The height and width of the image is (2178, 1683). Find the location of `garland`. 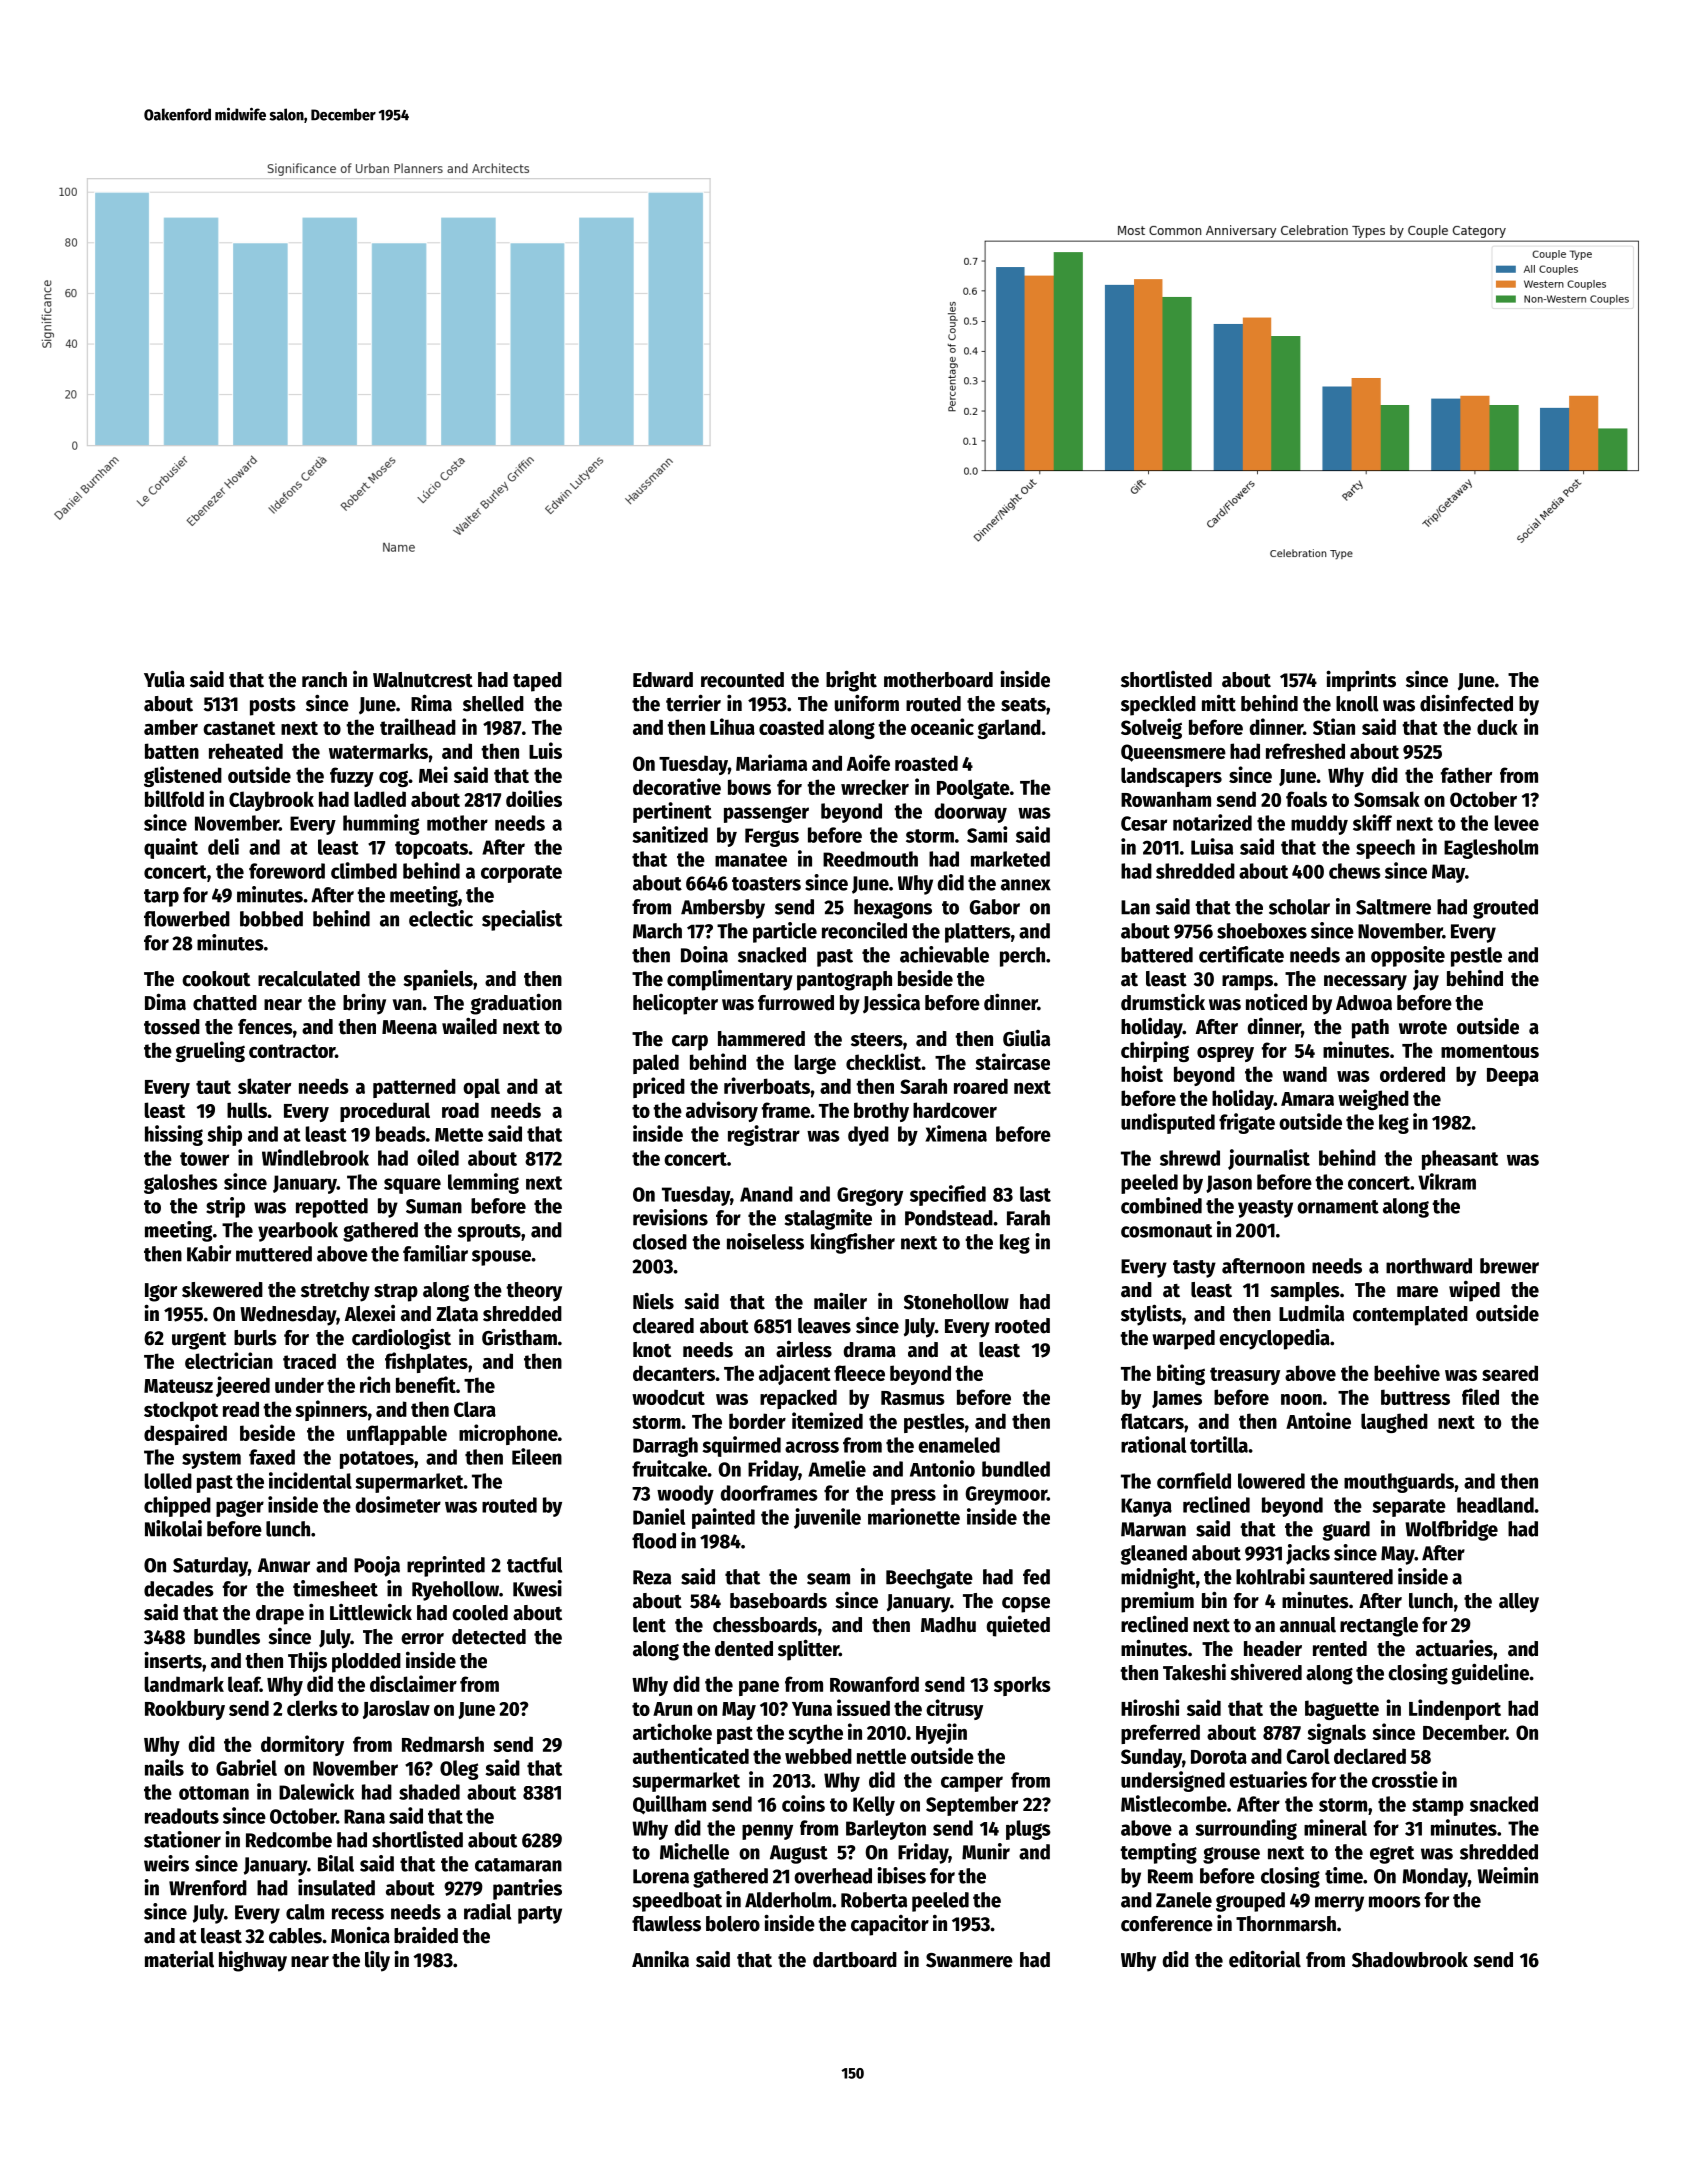

garland is located at coordinates (1009, 729).
